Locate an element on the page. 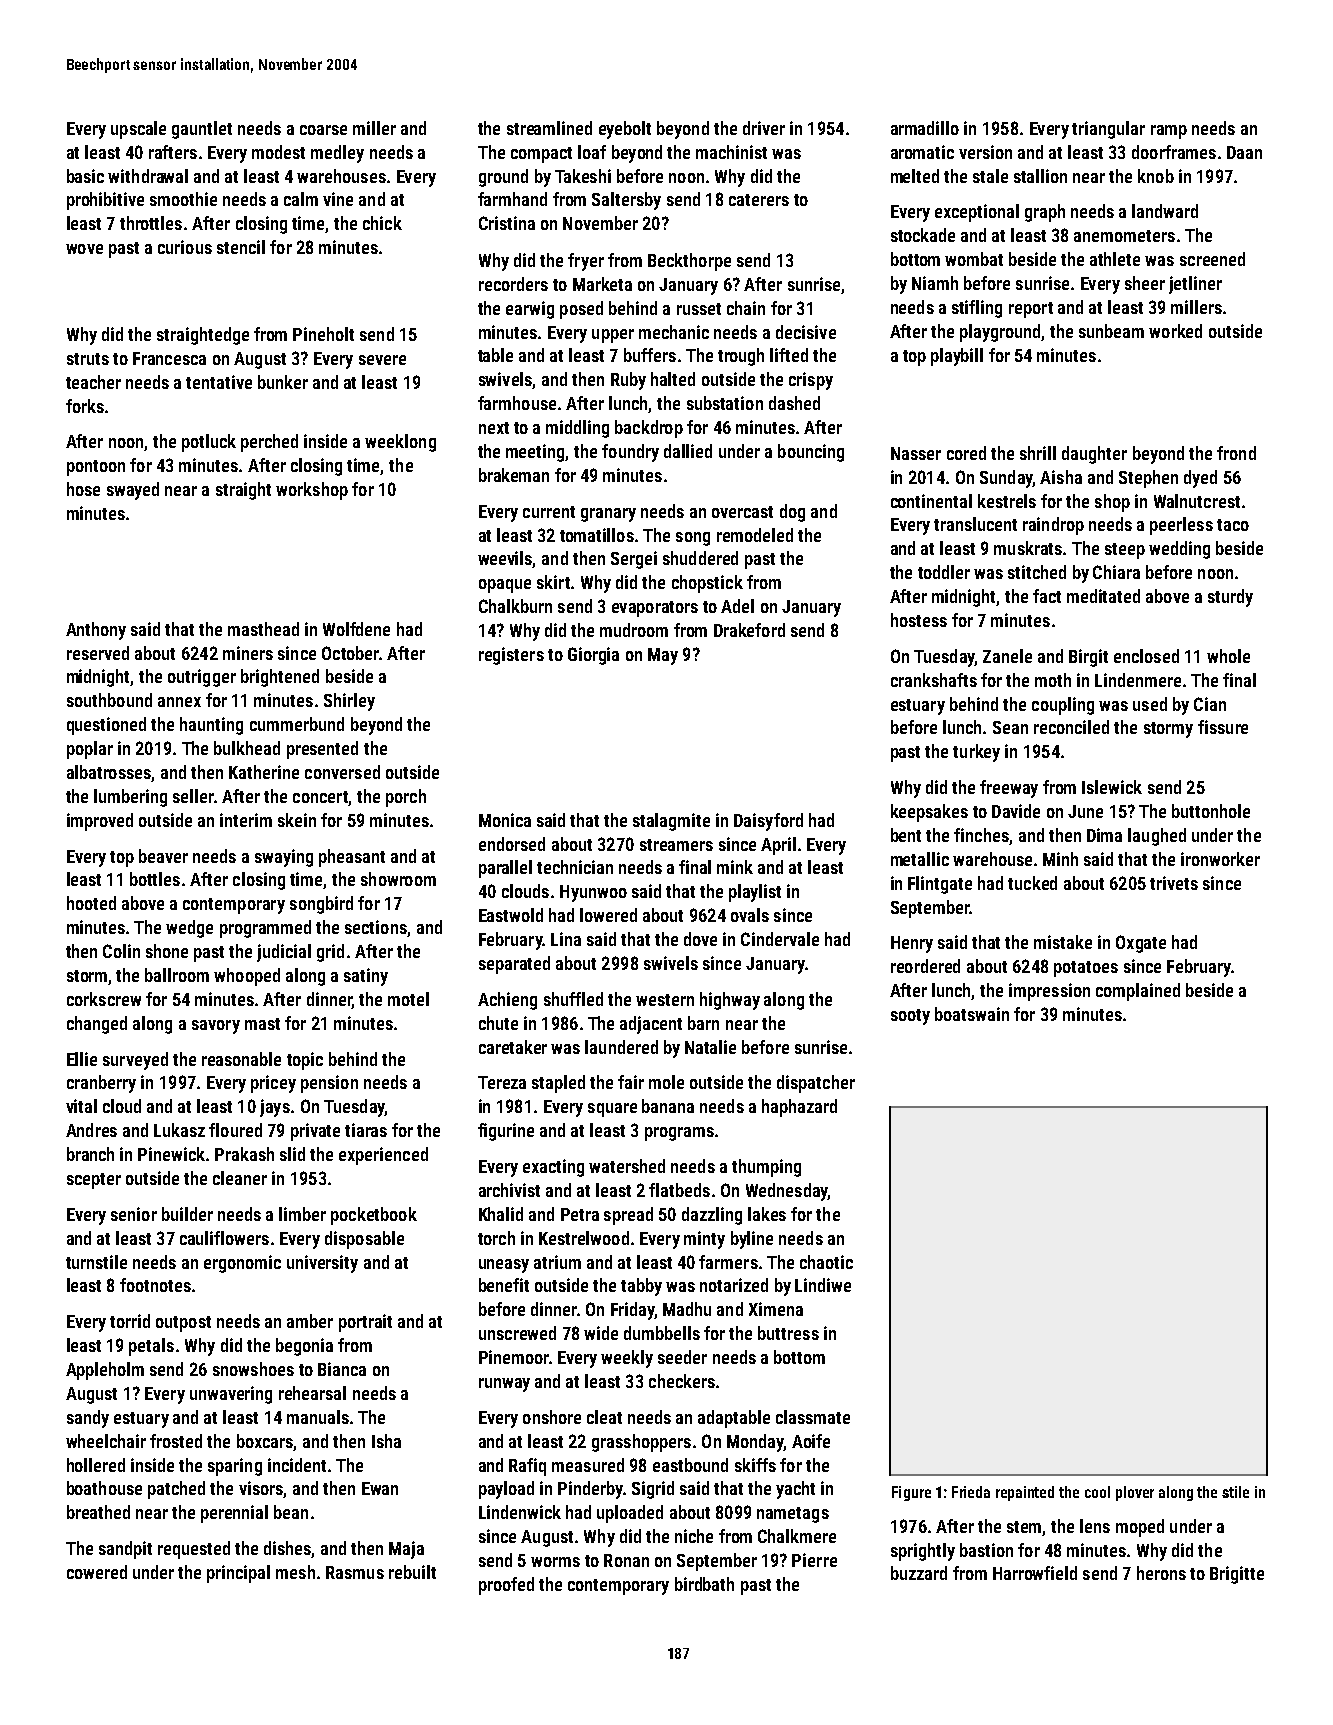 The width and height of the page is (1333, 1725). perched is located at coordinates (269, 443).
